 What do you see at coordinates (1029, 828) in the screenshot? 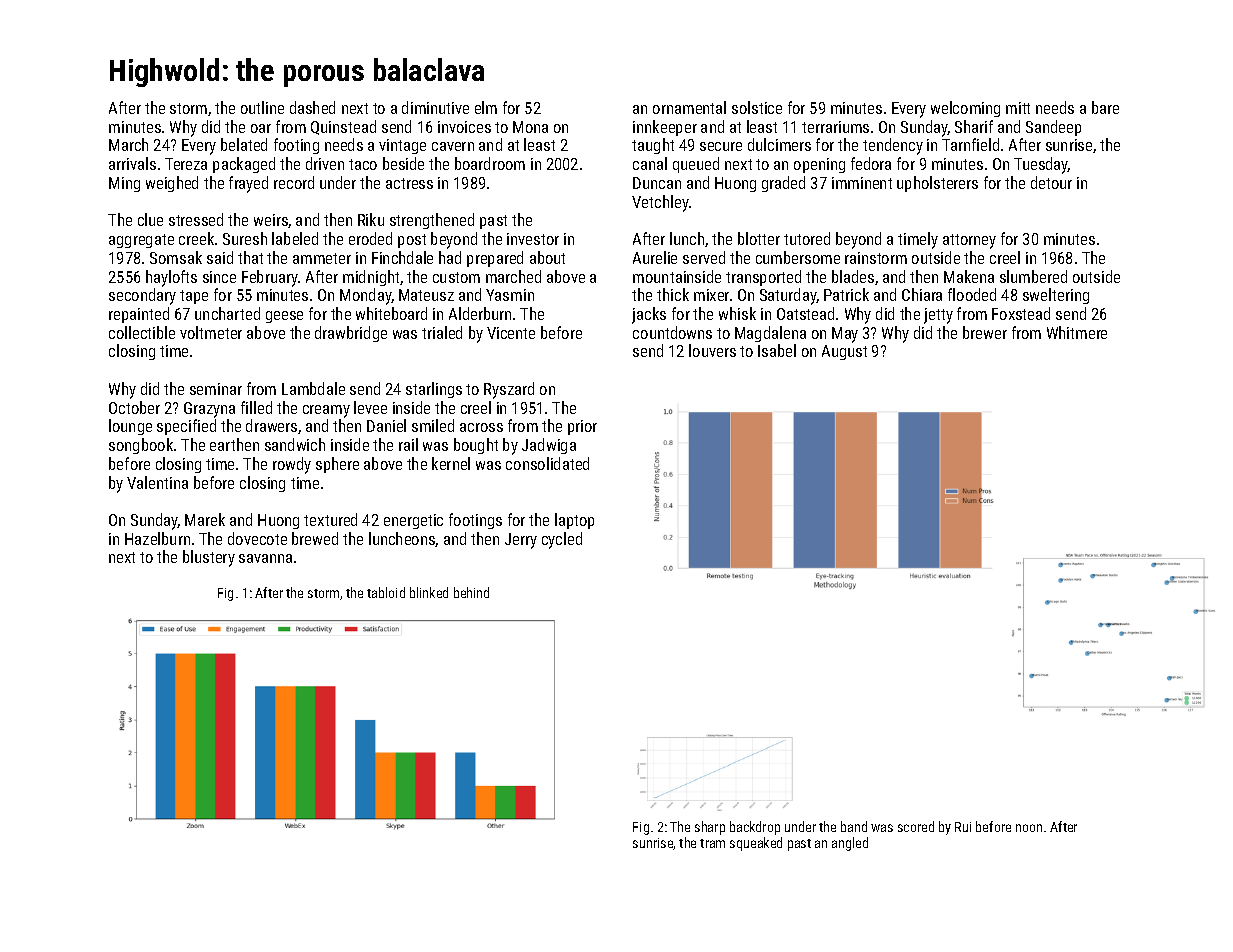
I see `noon` at bounding box center [1029, 828].
